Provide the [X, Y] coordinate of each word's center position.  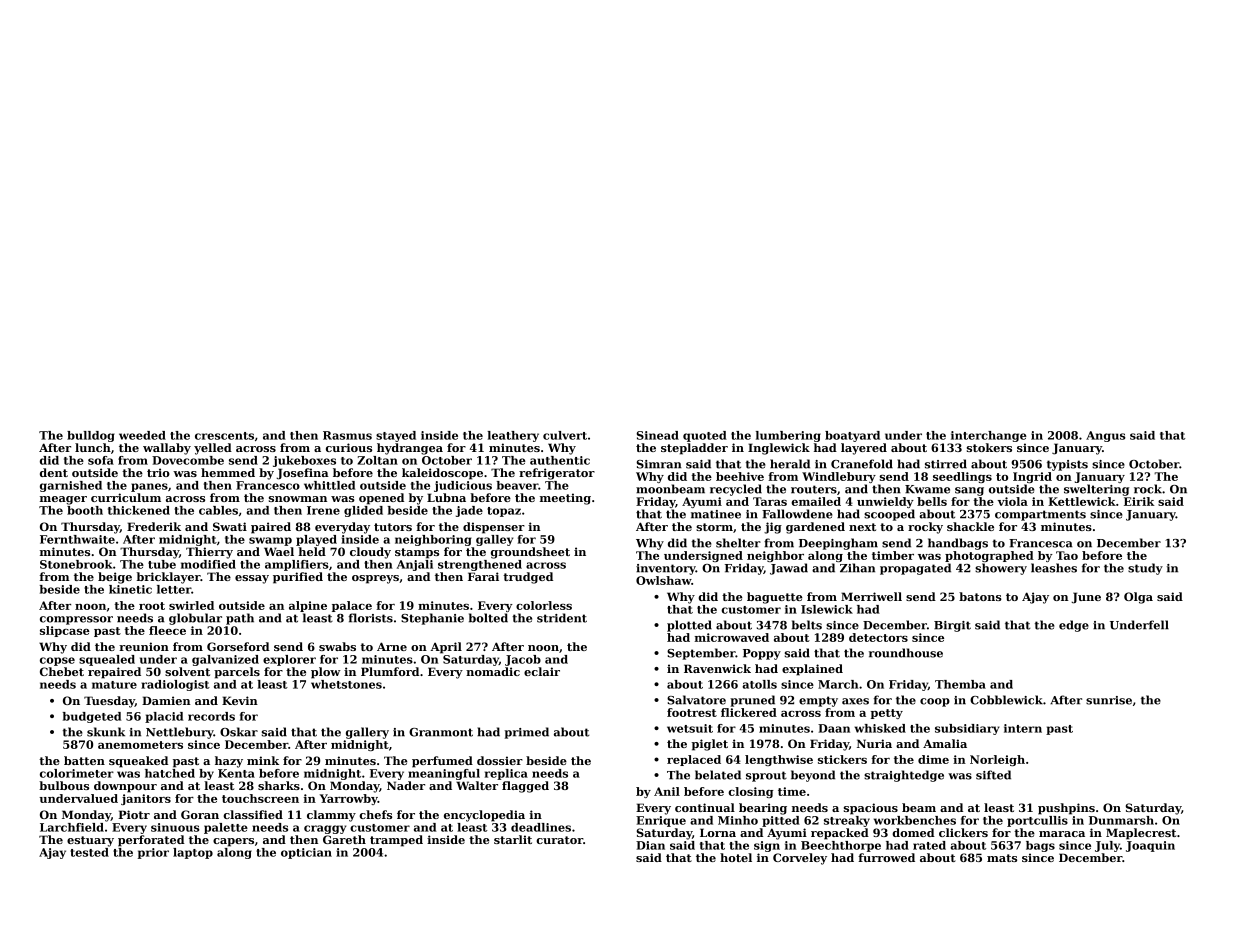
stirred [946, 464]
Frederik [154, 526]
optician [306, 853]
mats [1002, 858]
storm [714, 527]
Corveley [800, 859]
